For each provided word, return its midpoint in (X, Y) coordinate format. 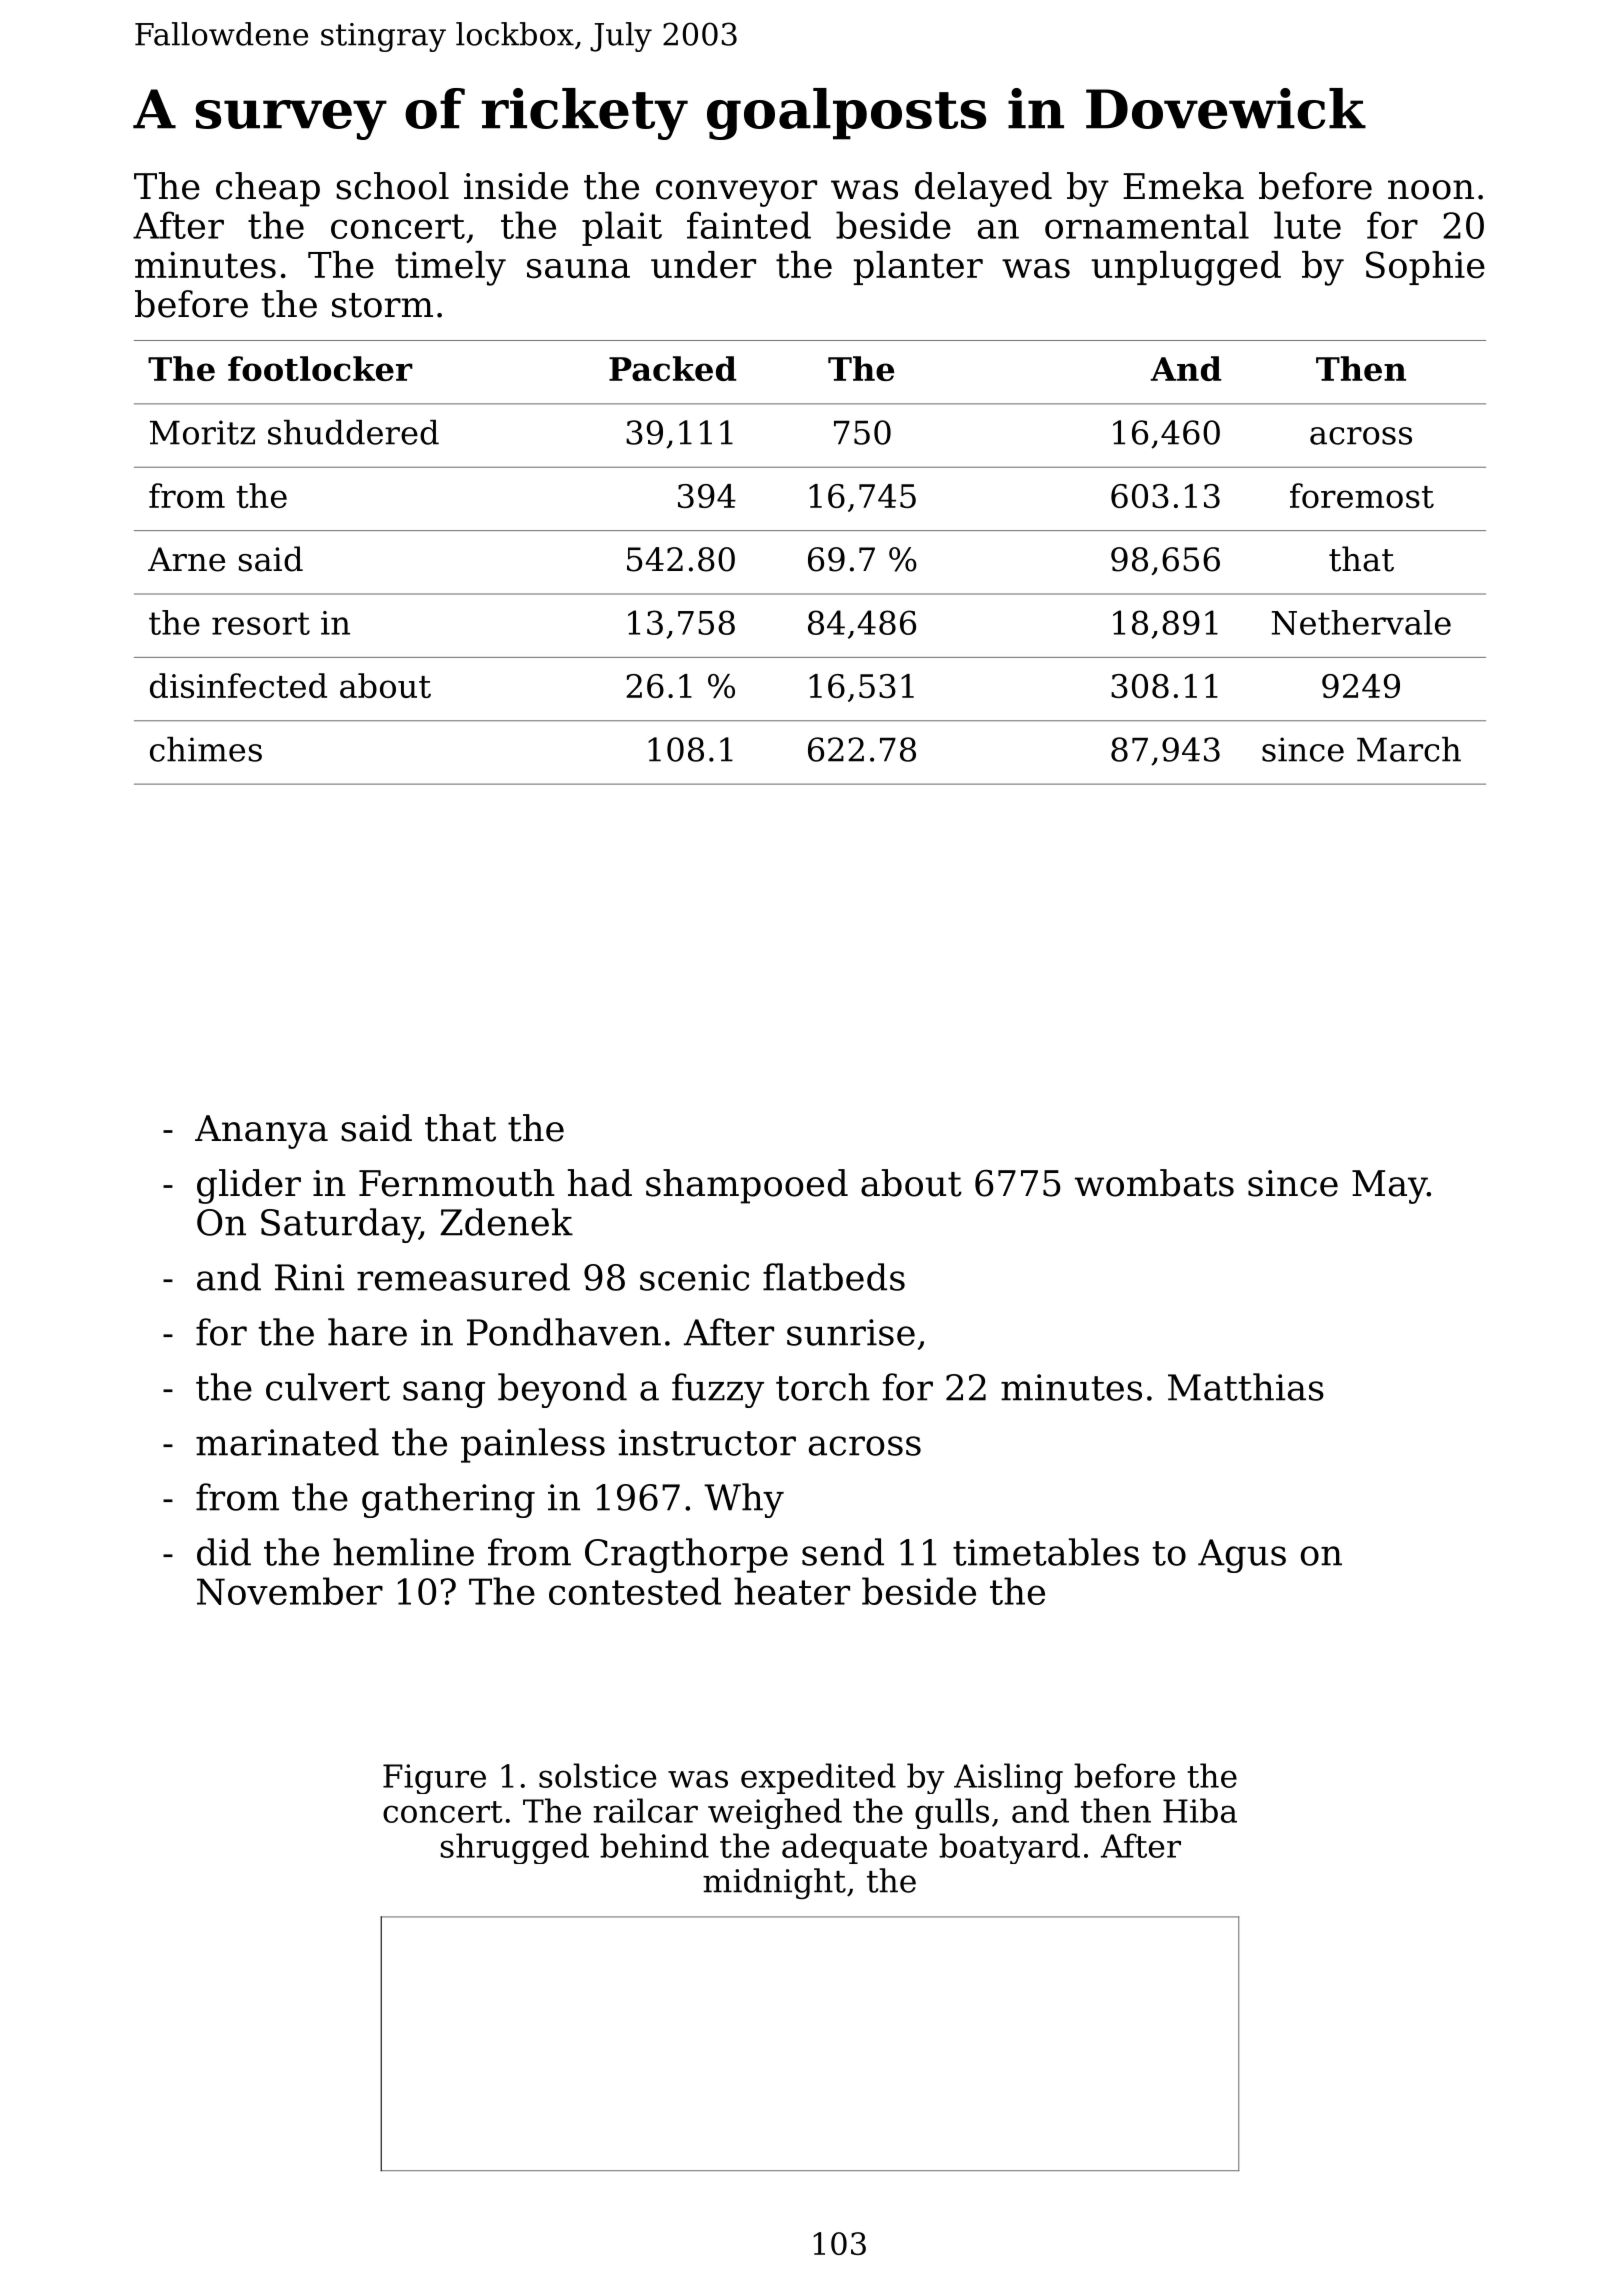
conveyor (736, 193)
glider (249, 1186)
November (290, 1591)
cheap (268, 189)
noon (1431, 190)
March (1409, 749)
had (600, 1183)
